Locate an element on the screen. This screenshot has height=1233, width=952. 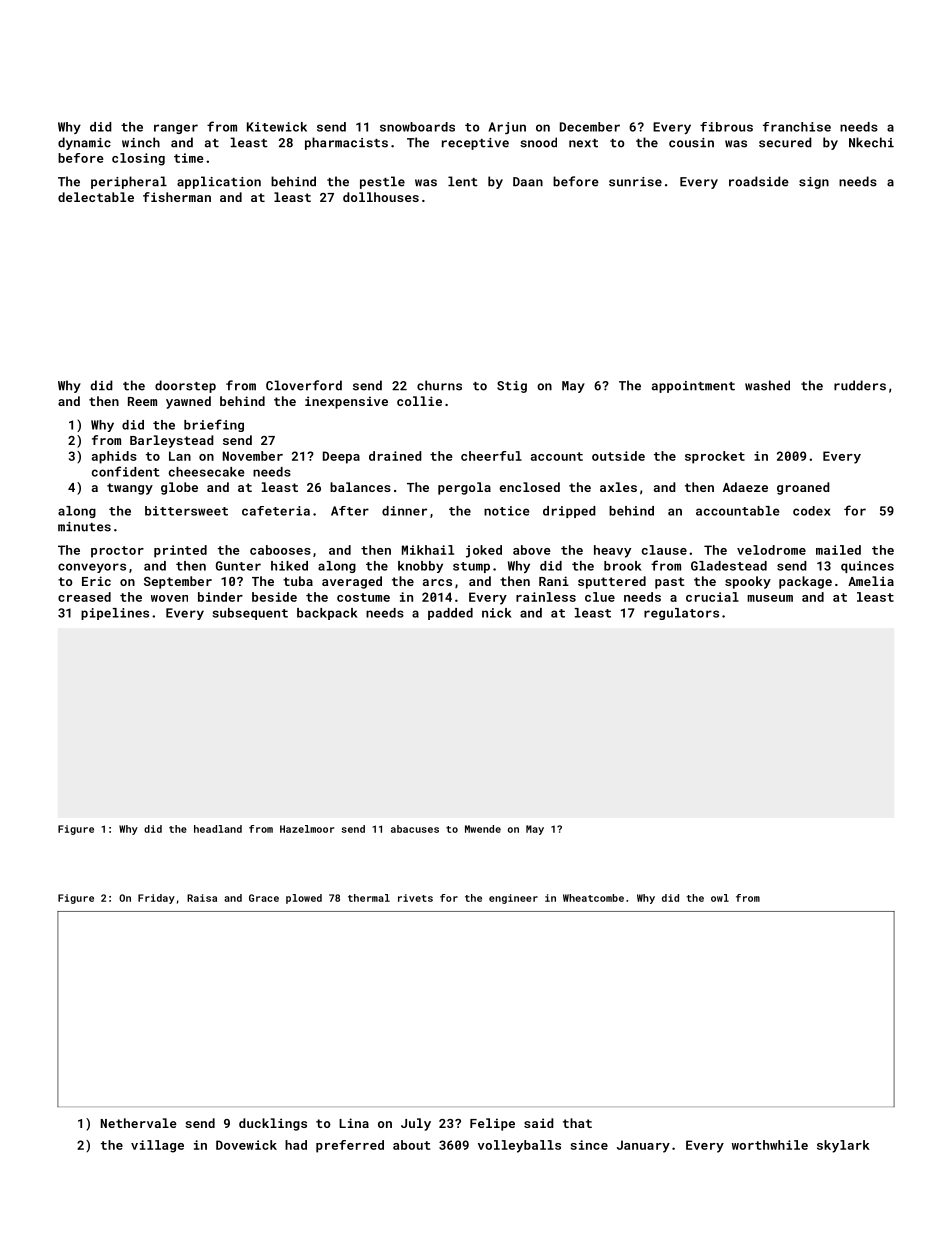
worthwhile is located at coordinates (770, 1145).
